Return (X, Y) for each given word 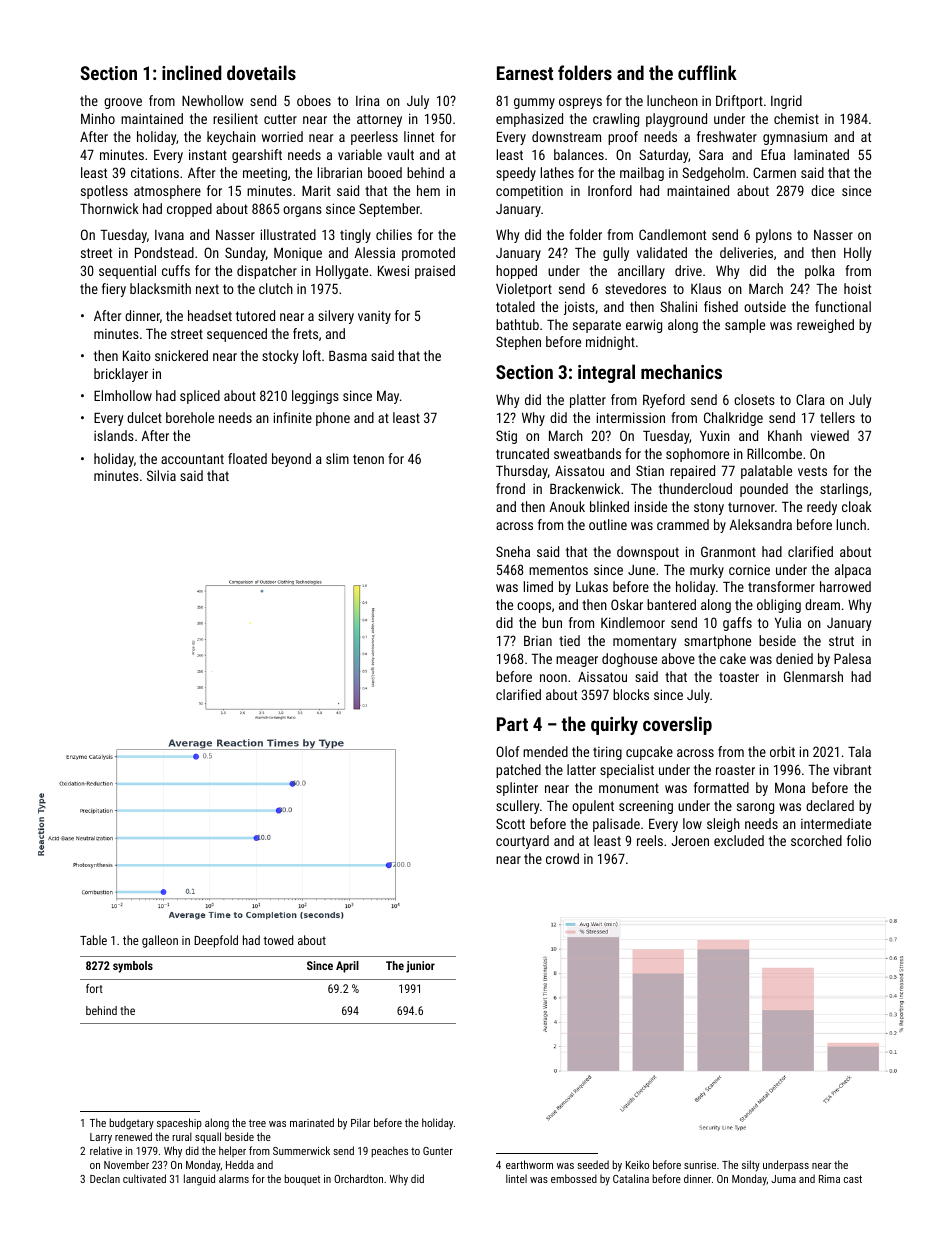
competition (529, 192)
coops (534, 607)
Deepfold (216, 941)
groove (123, 103)
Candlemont (672, 234)
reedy (822, 508)
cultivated (144, 1178)
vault (400, 154)
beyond (291, 460)
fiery (114, 290)
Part (512, 724)
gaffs (737, 624)
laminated (821, 154)
